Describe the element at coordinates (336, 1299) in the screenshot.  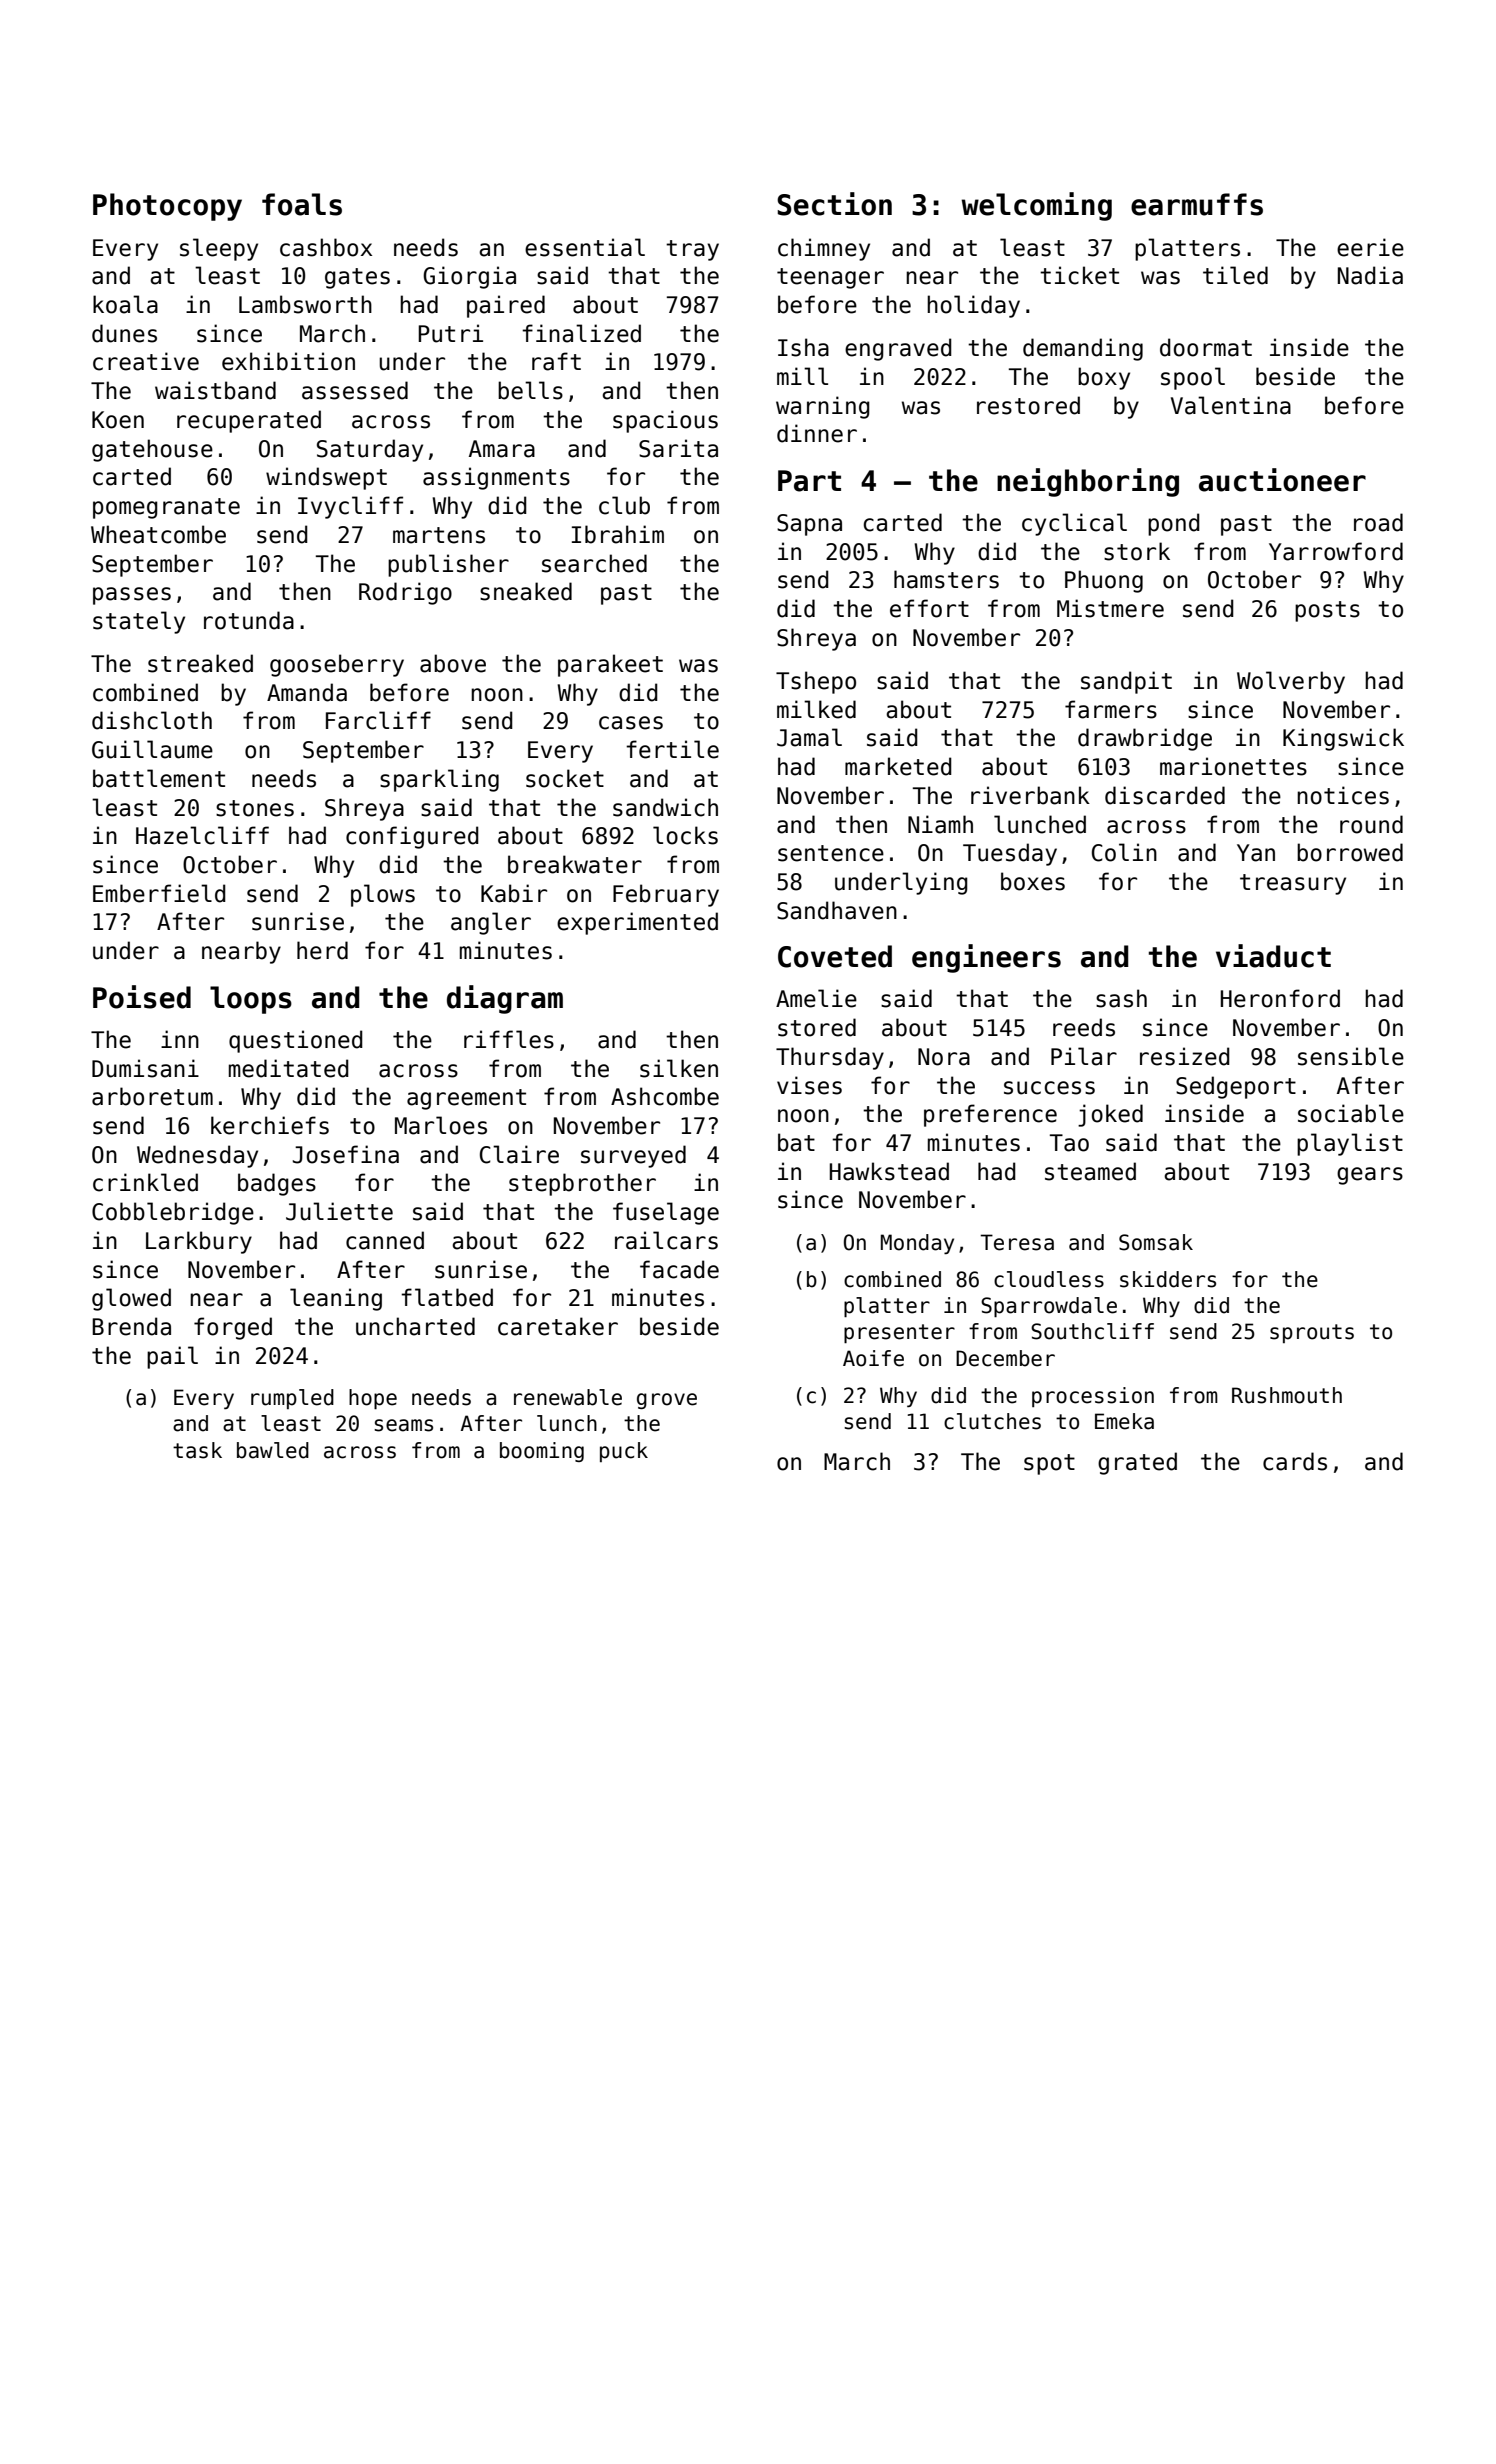
I see `leaning` at that location.
